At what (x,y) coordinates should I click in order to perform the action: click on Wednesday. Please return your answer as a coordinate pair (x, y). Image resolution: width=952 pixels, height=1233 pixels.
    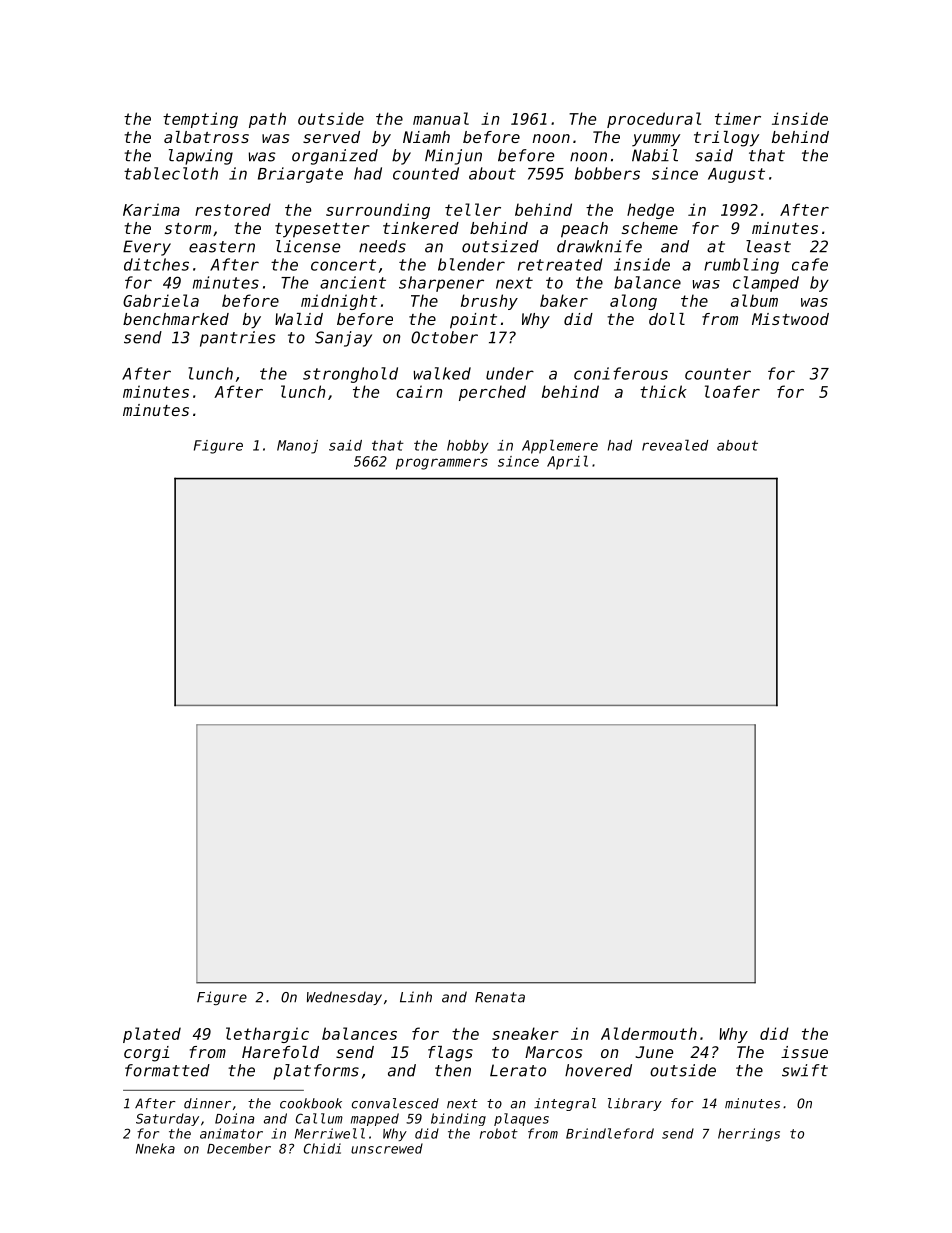
    Looking at the image, I should click on (344, 998).
